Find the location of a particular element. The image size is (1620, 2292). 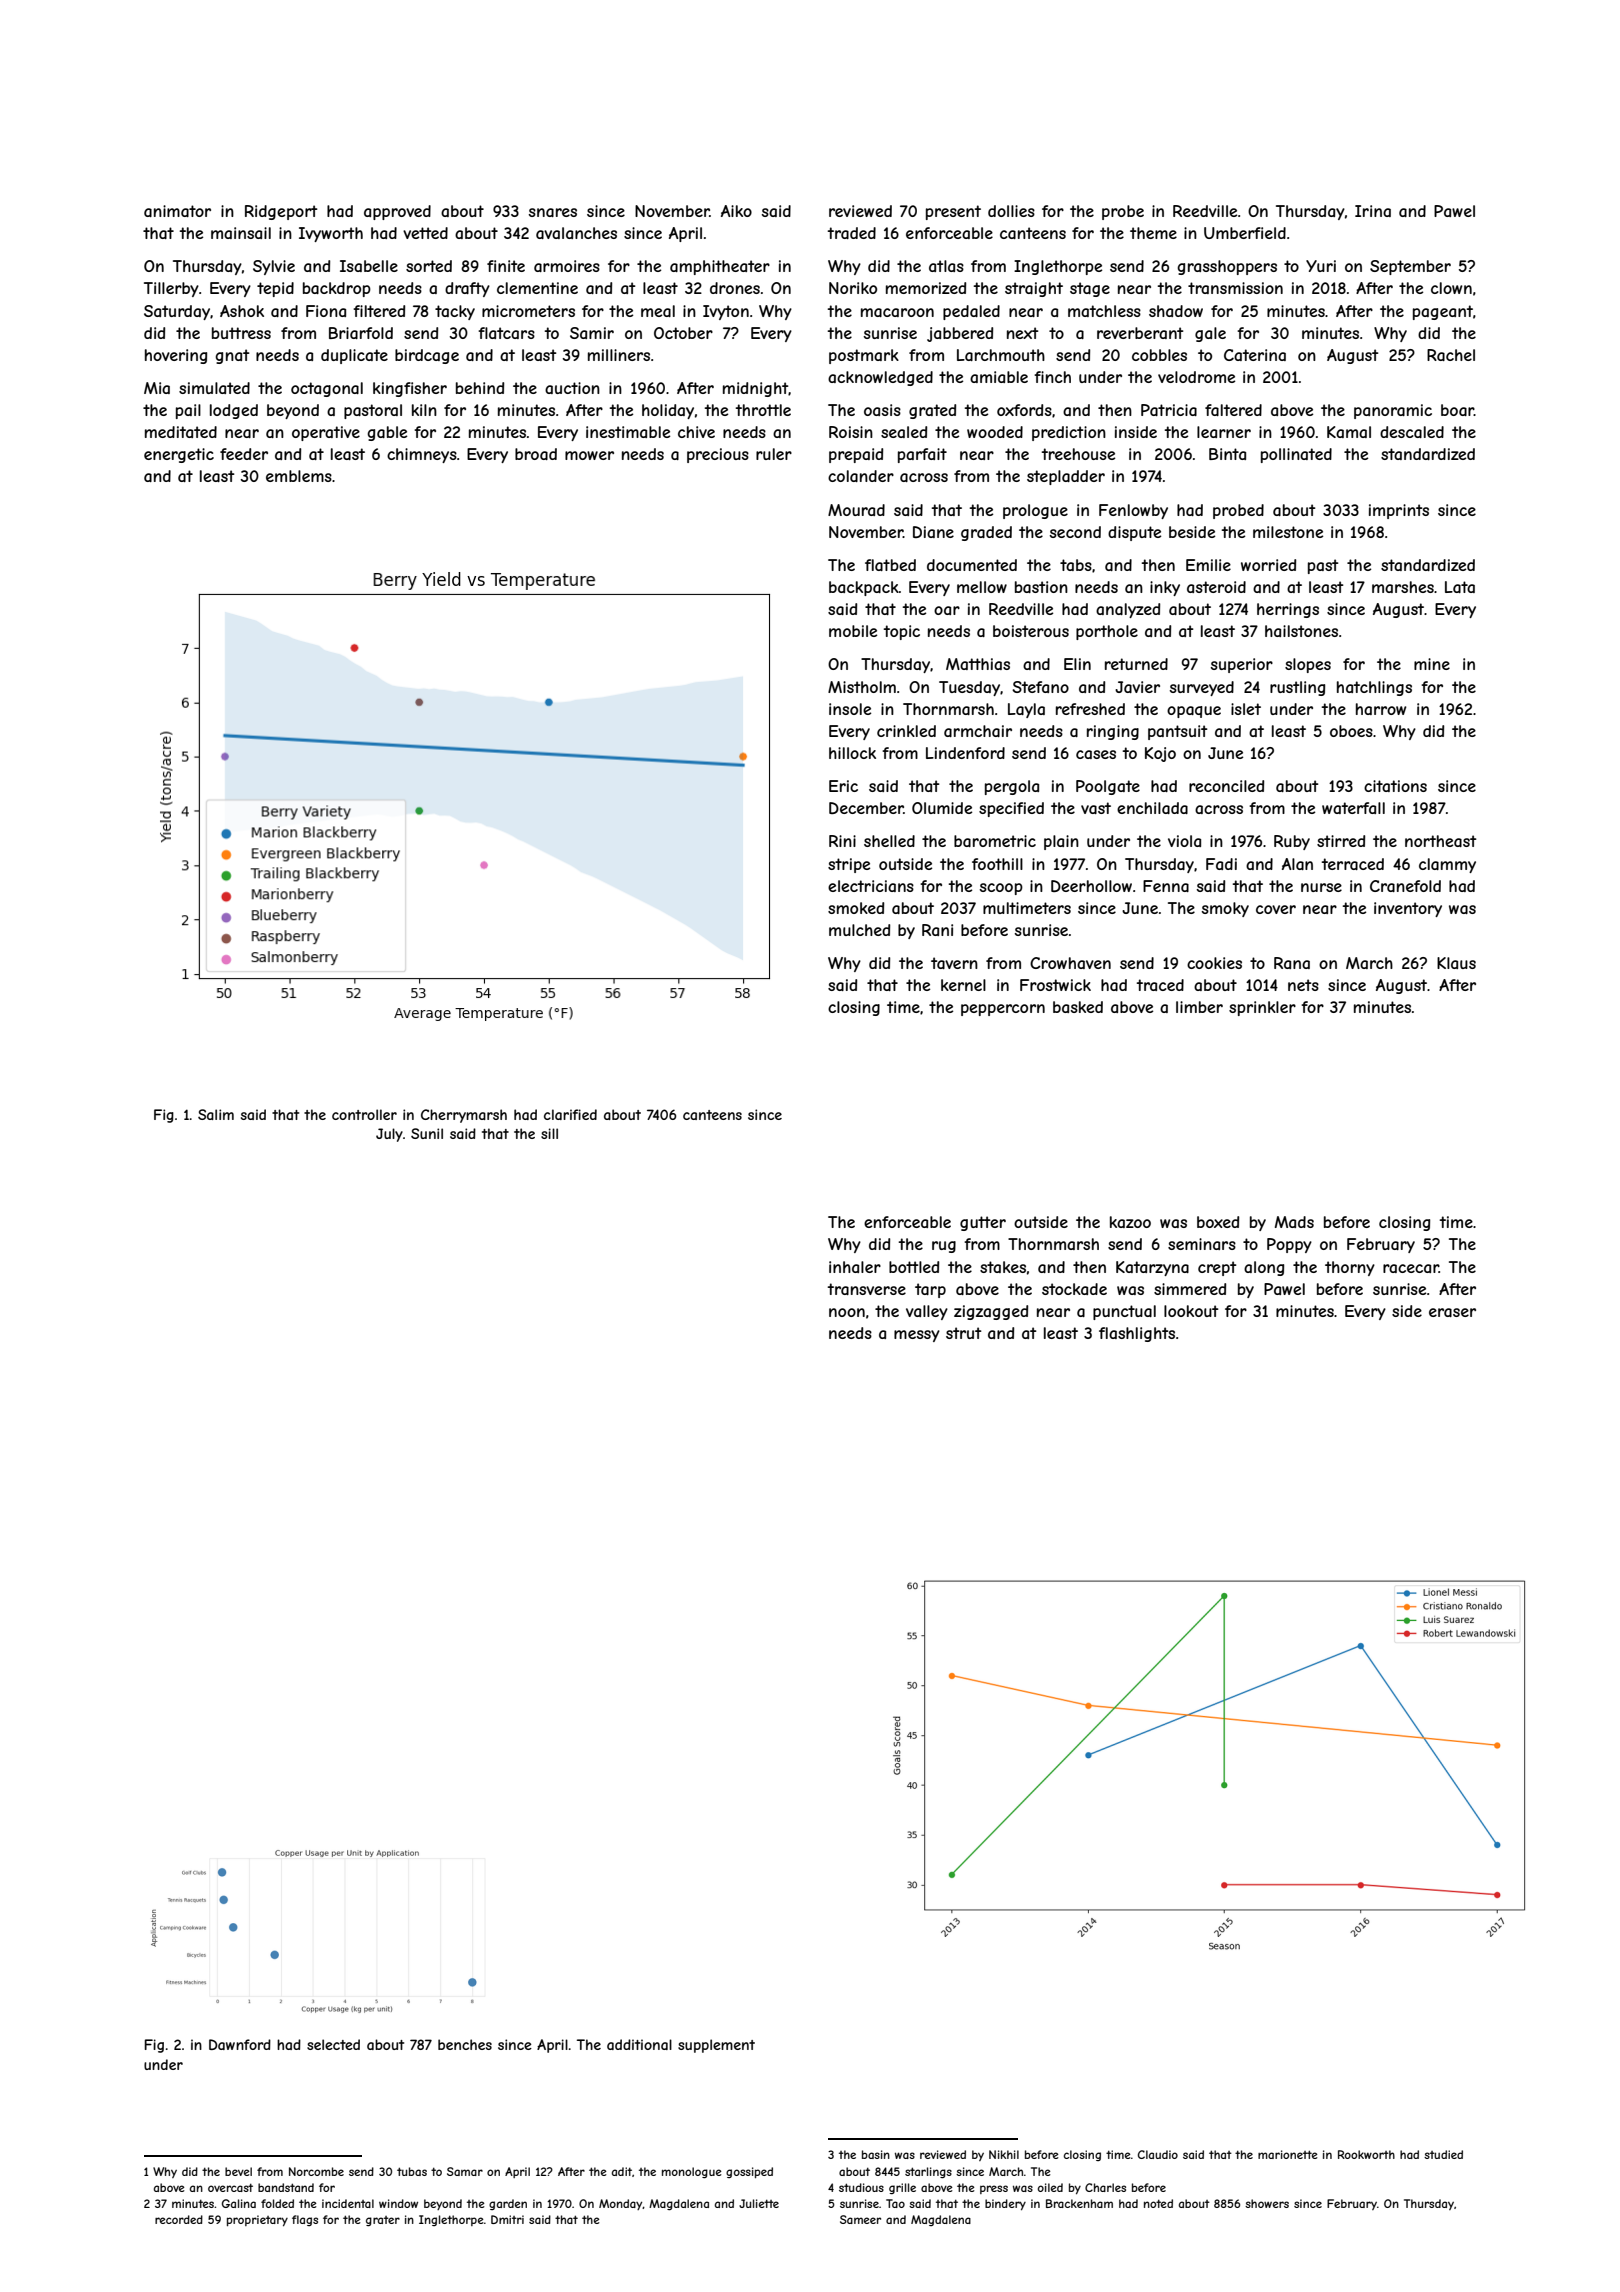

Dawnford is located at coordinates (240, 2044).
